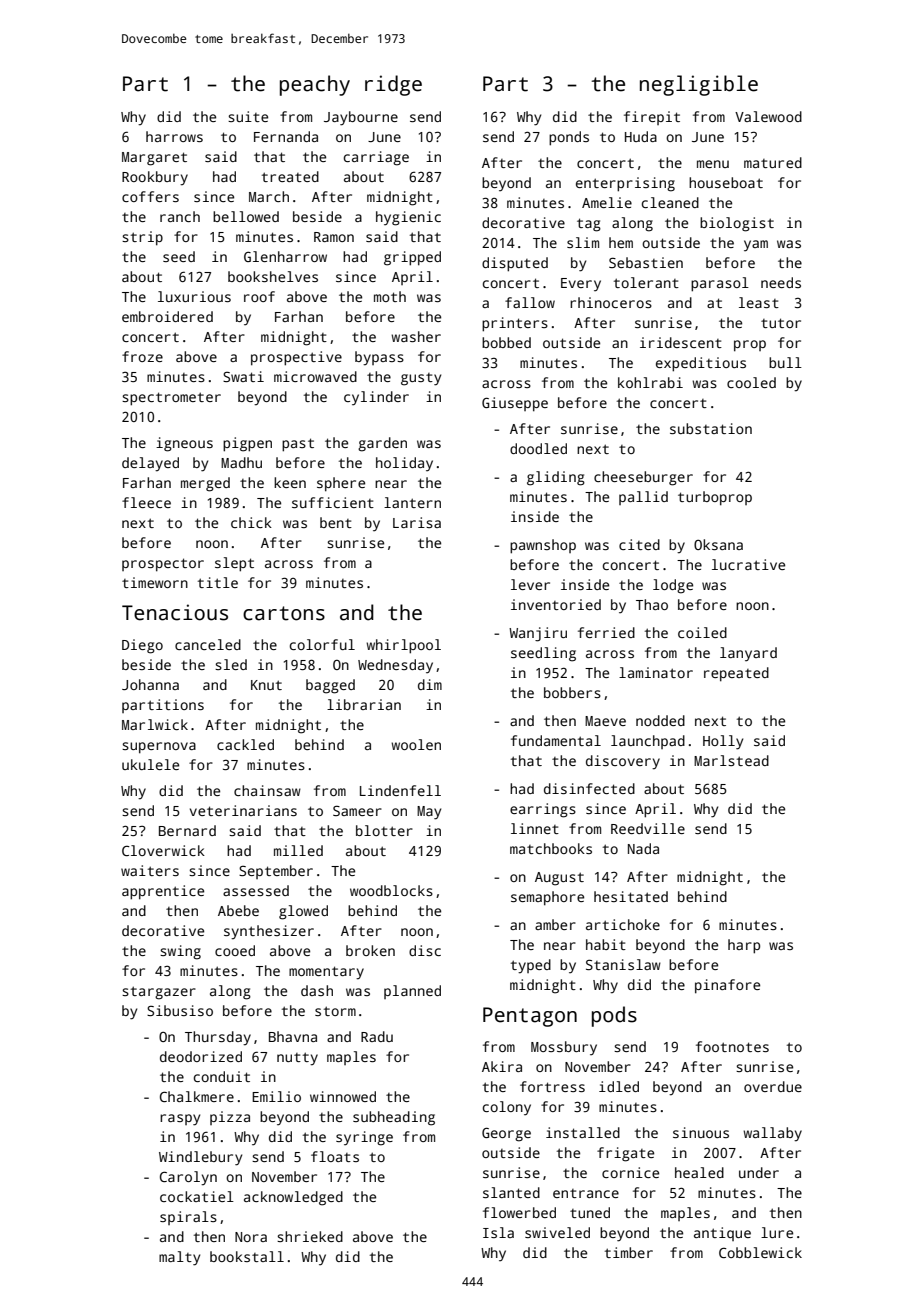 The image size is (924, 1308). What do you see at coordinates (174, 136) in the page?
I see `harrows` at bounding box center [174, 136].
